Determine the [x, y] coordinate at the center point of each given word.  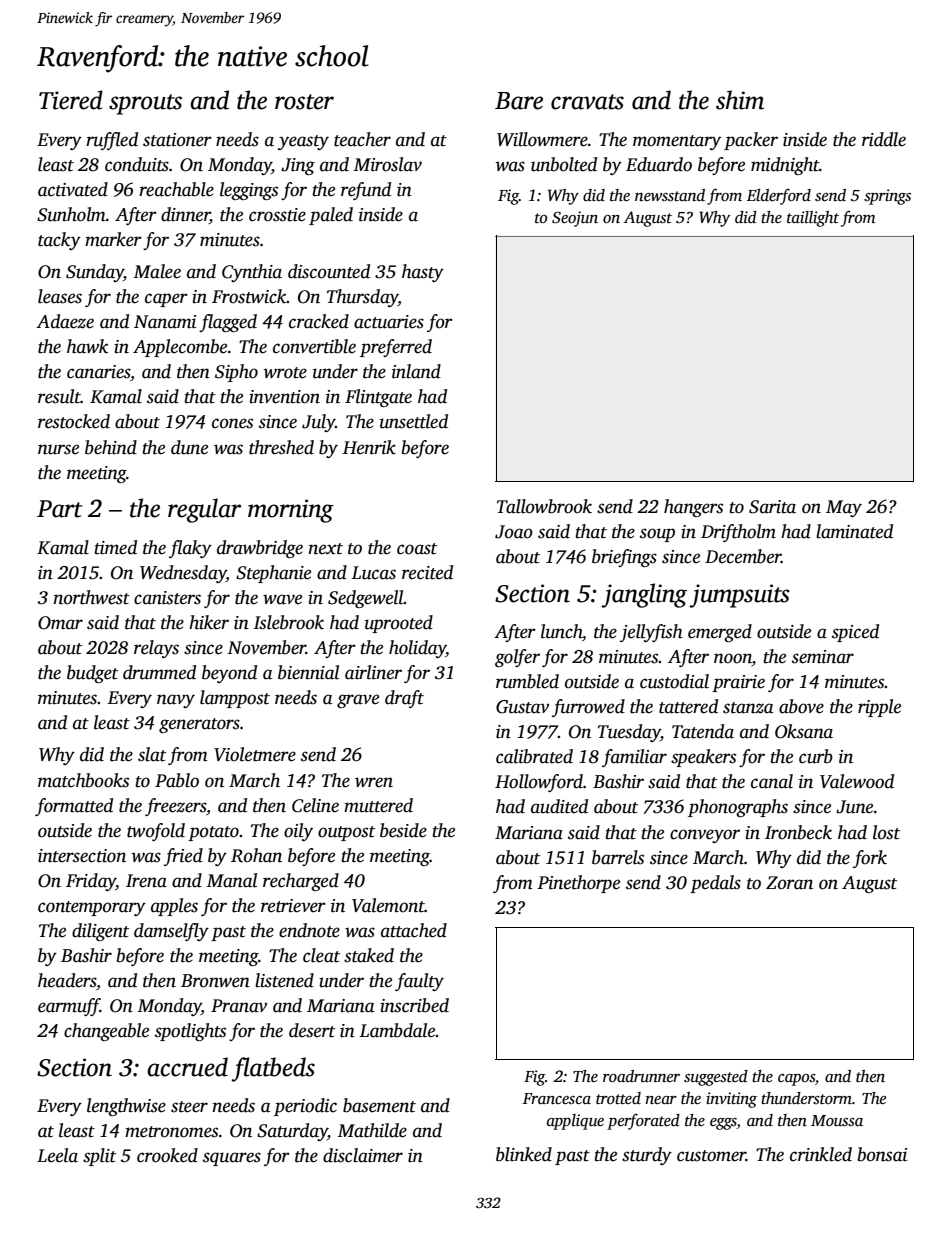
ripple [879, 708]
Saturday [292, 1132]
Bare [519, 101]
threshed [281, 447]
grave [358, 701]
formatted [74, 807]
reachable [176, 189]
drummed [159, 672]
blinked [524, 1154]
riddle [884, 139]
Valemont [388, 905]
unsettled [414, 421]
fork [870, 859]
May [844, 508]
